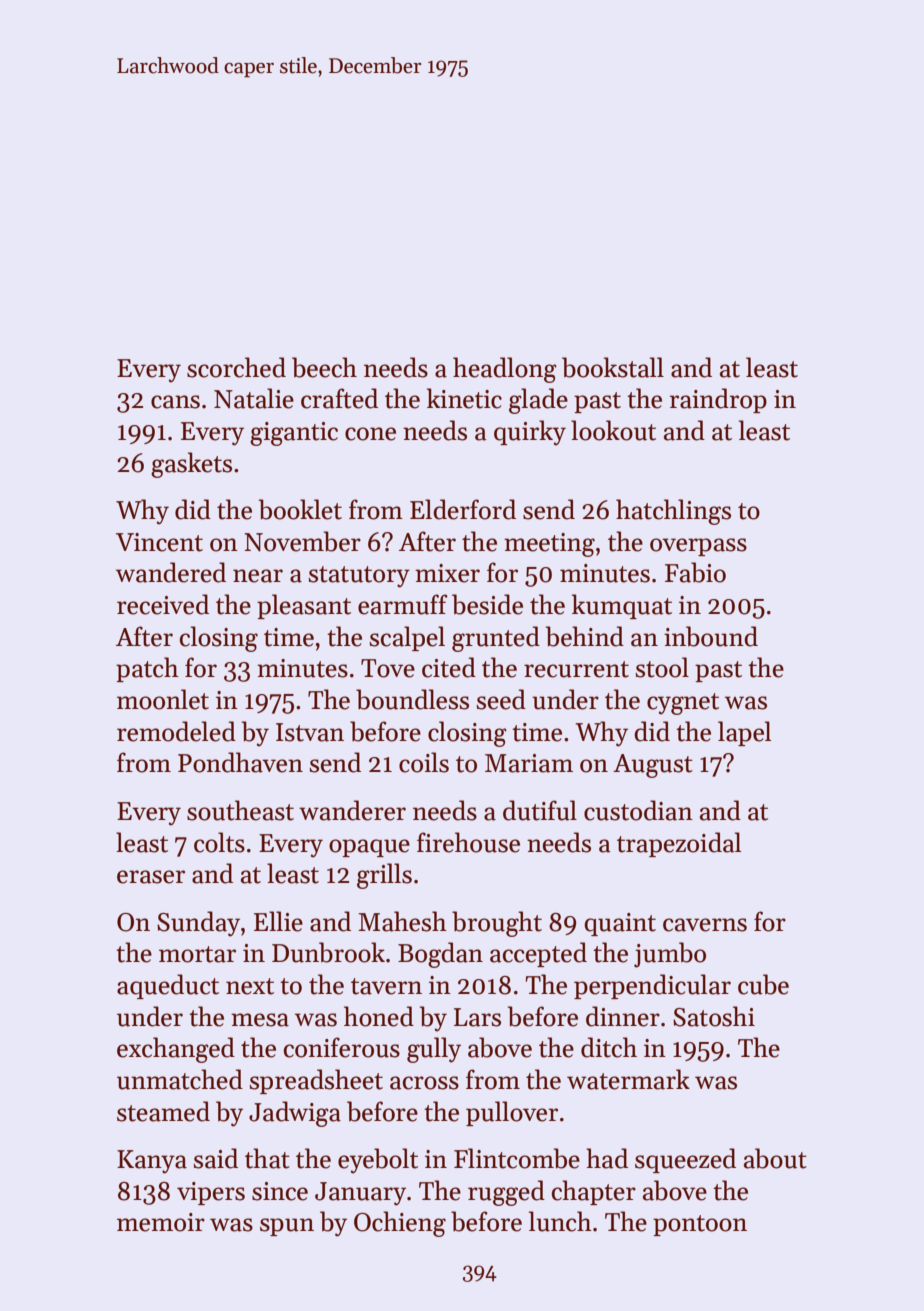  I want to click on remodeled, so click(176, 731).
